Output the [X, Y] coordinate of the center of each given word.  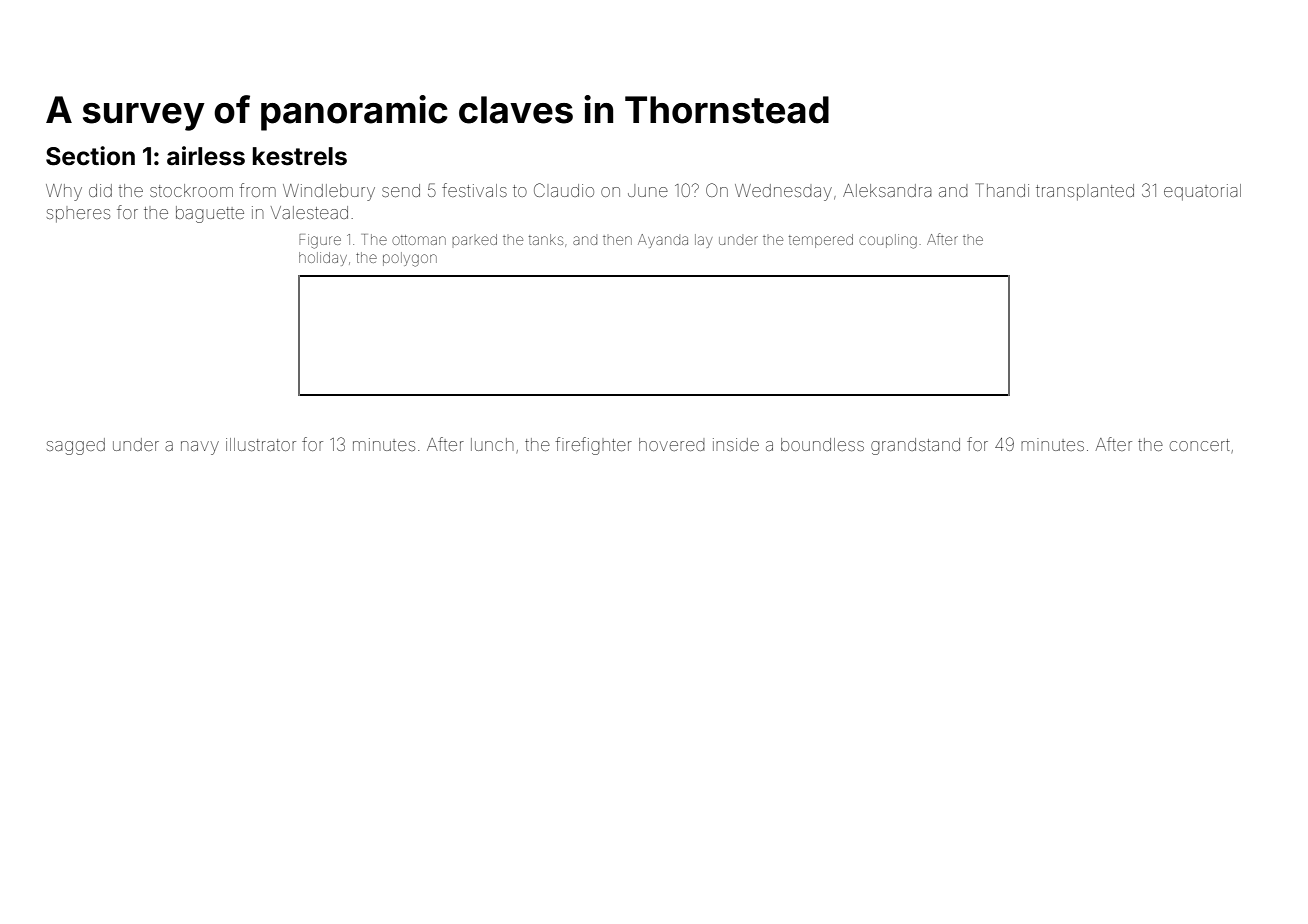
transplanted [1085, 192]
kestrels [300, 156]
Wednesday [783, 192]
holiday [323, 259]
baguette [210, 214]
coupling [888, 241]
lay [703, 241]
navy [200, 448]
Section [90, 156]
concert [1200, 445]
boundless [822, 444]
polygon [410, 259]
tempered [821, 241]
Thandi [1002, 190]
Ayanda [663, 241]
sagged [76, 446]
